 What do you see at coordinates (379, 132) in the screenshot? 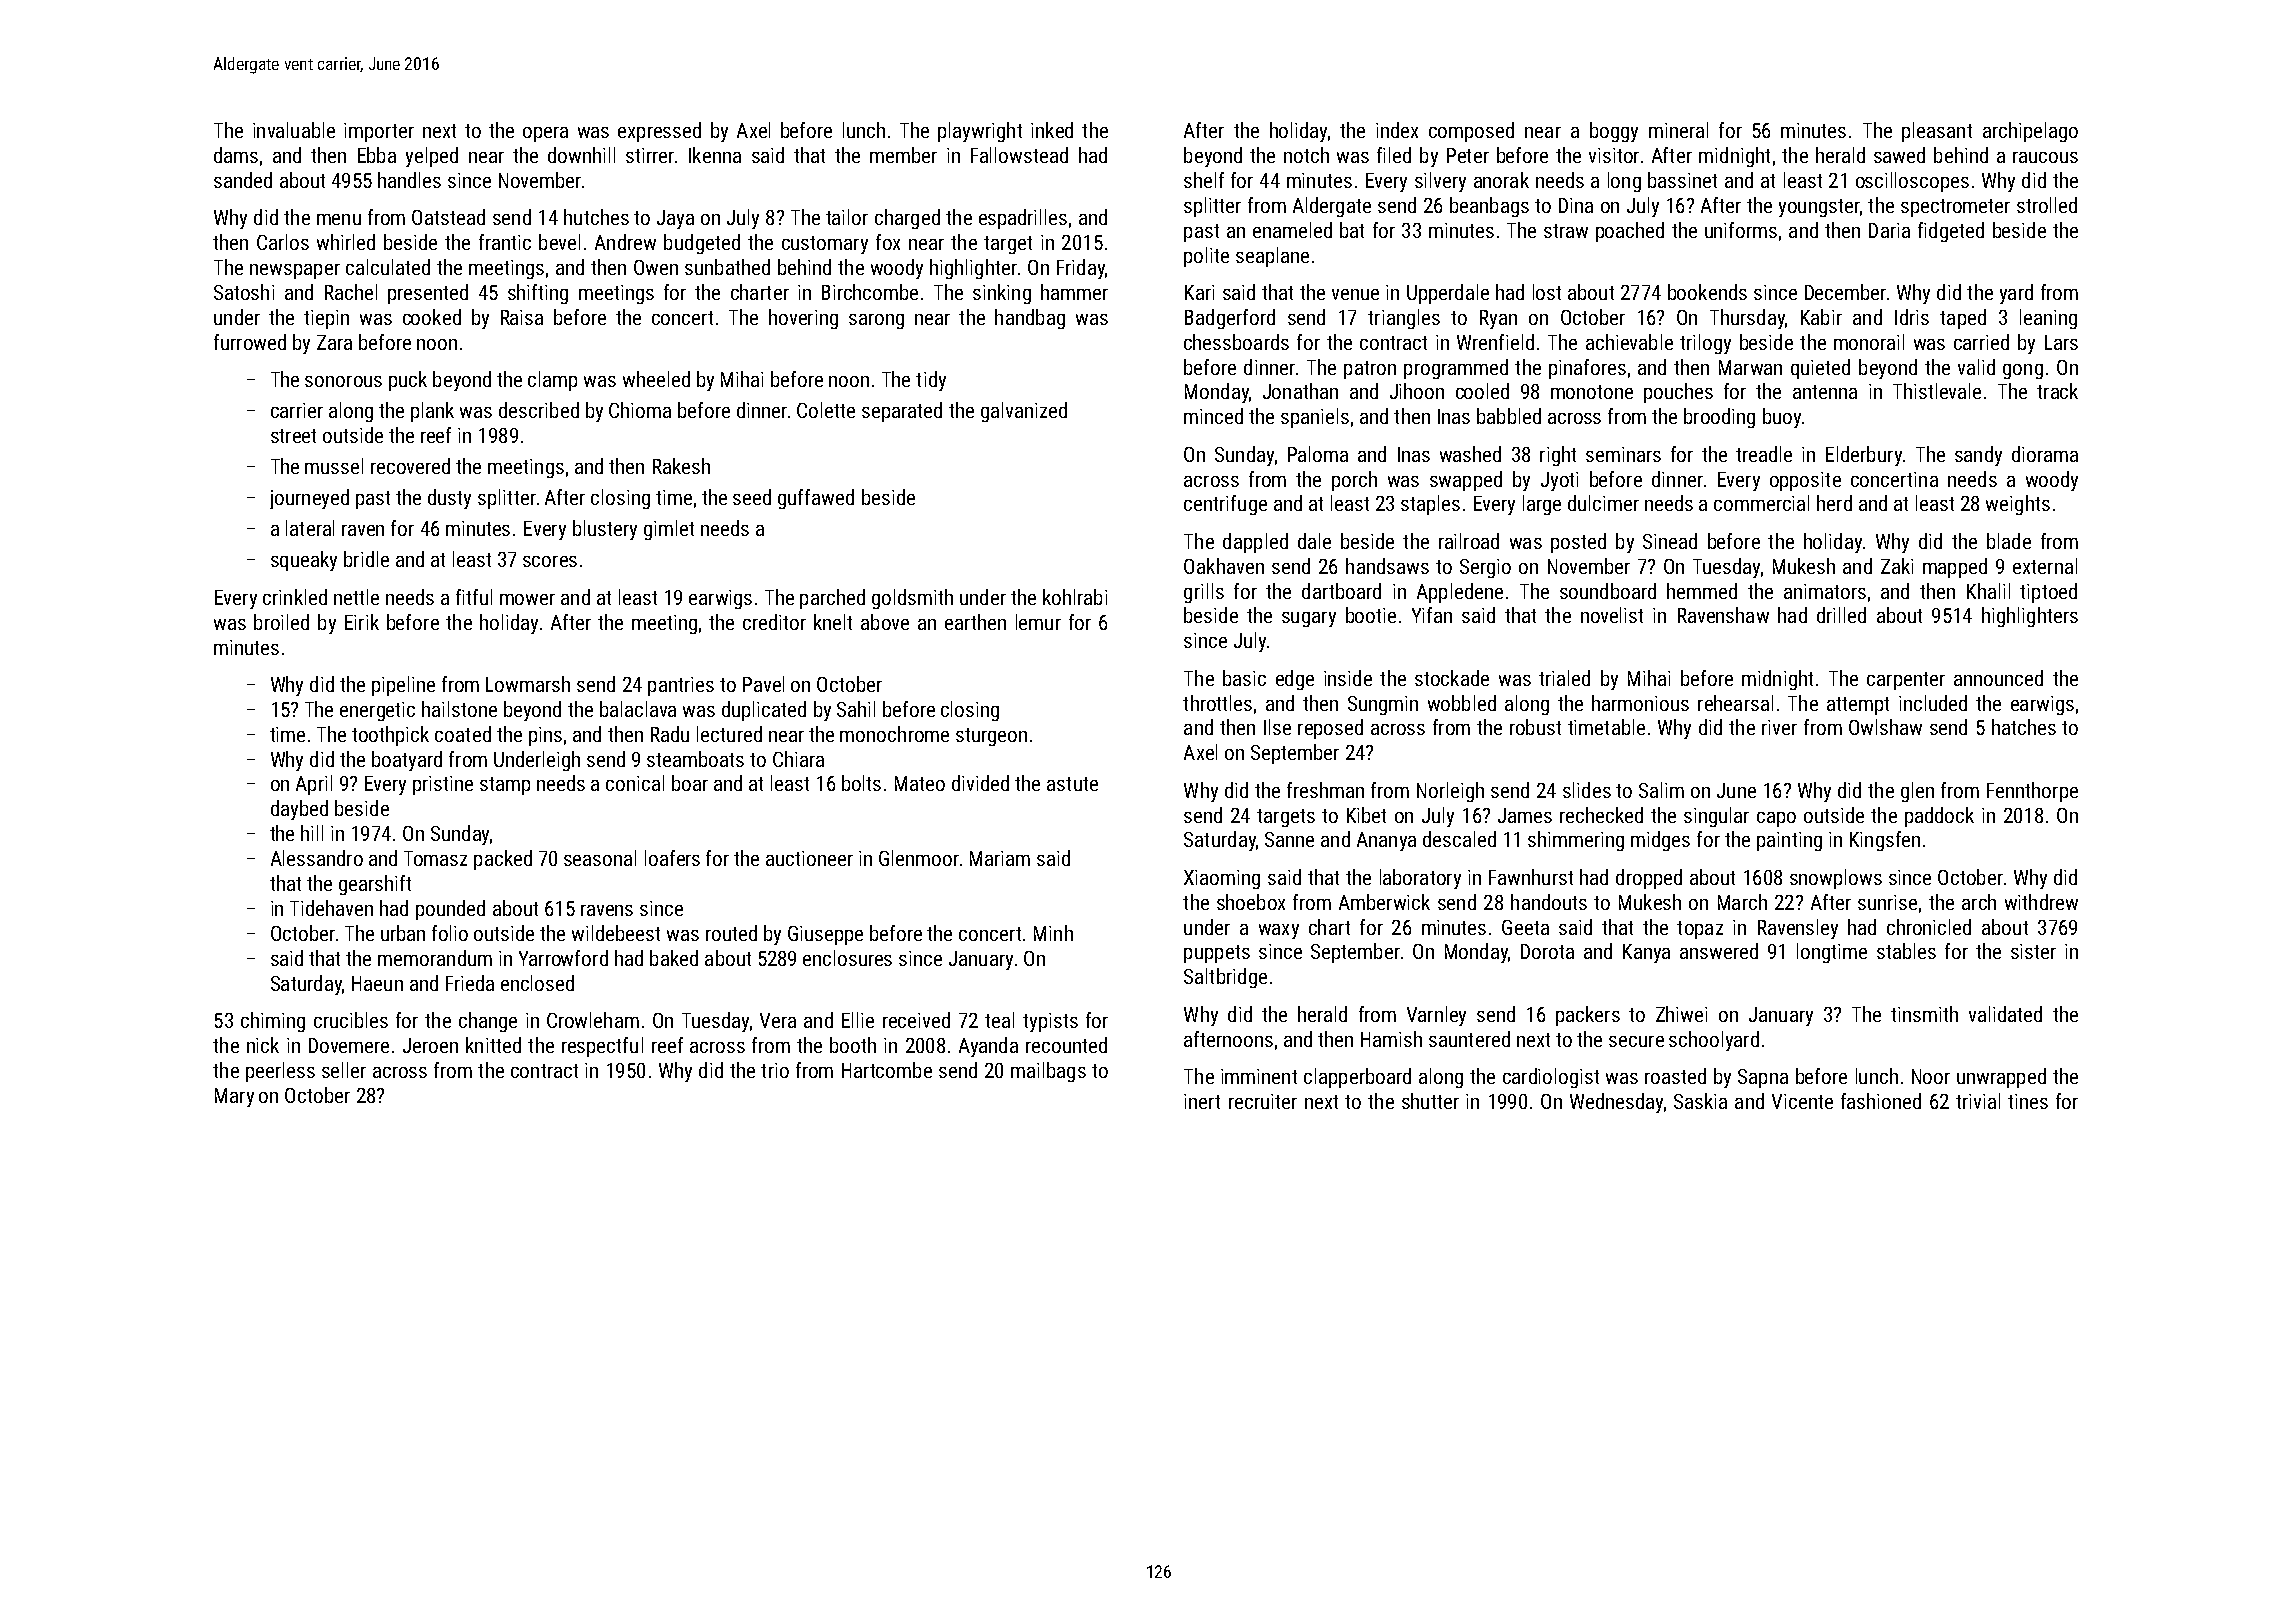
I see `importer` at bounding box center [379, 132].
